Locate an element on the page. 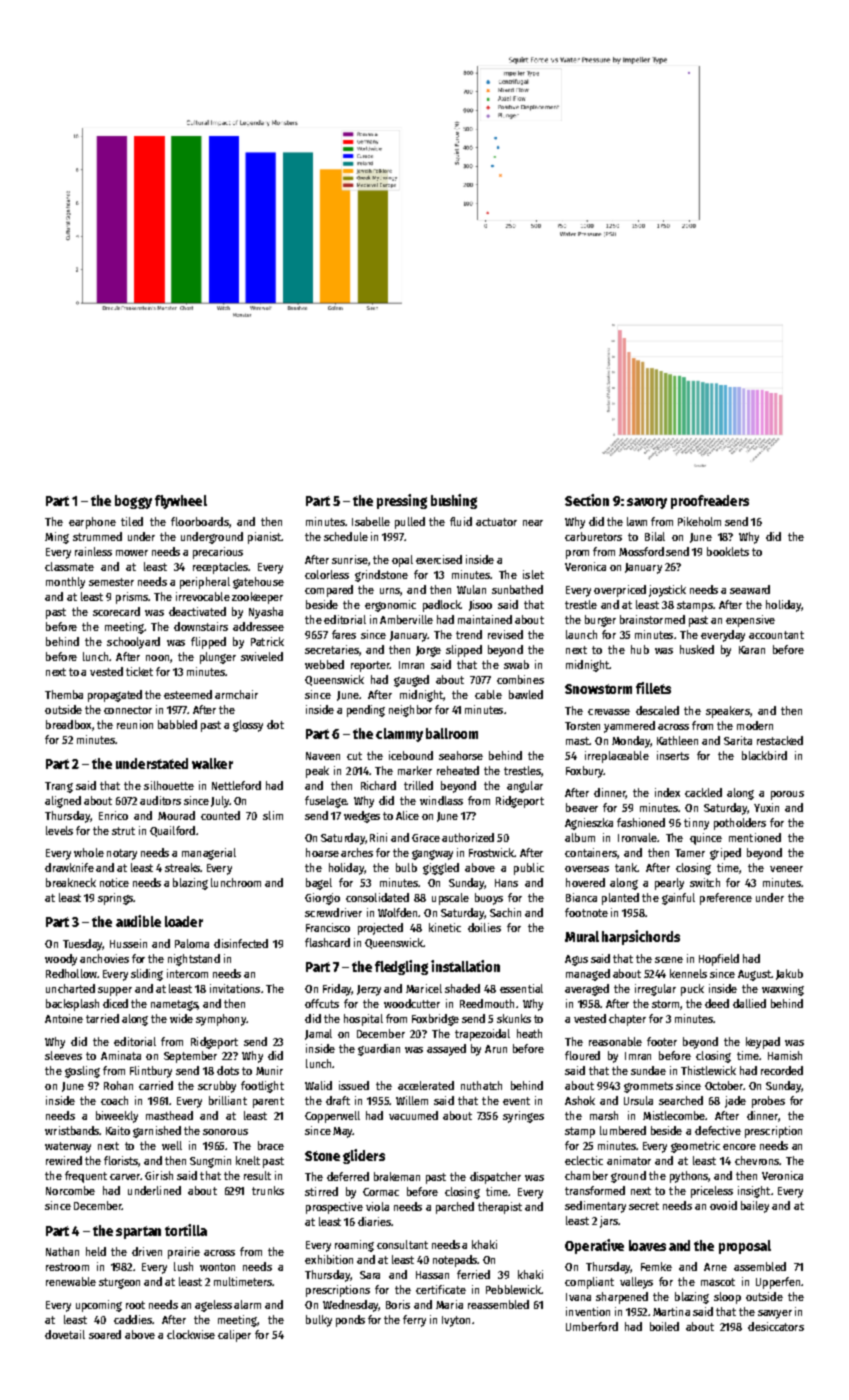 This page has height=1400, width=849. valleys is located at coordinates (636, 1283).
